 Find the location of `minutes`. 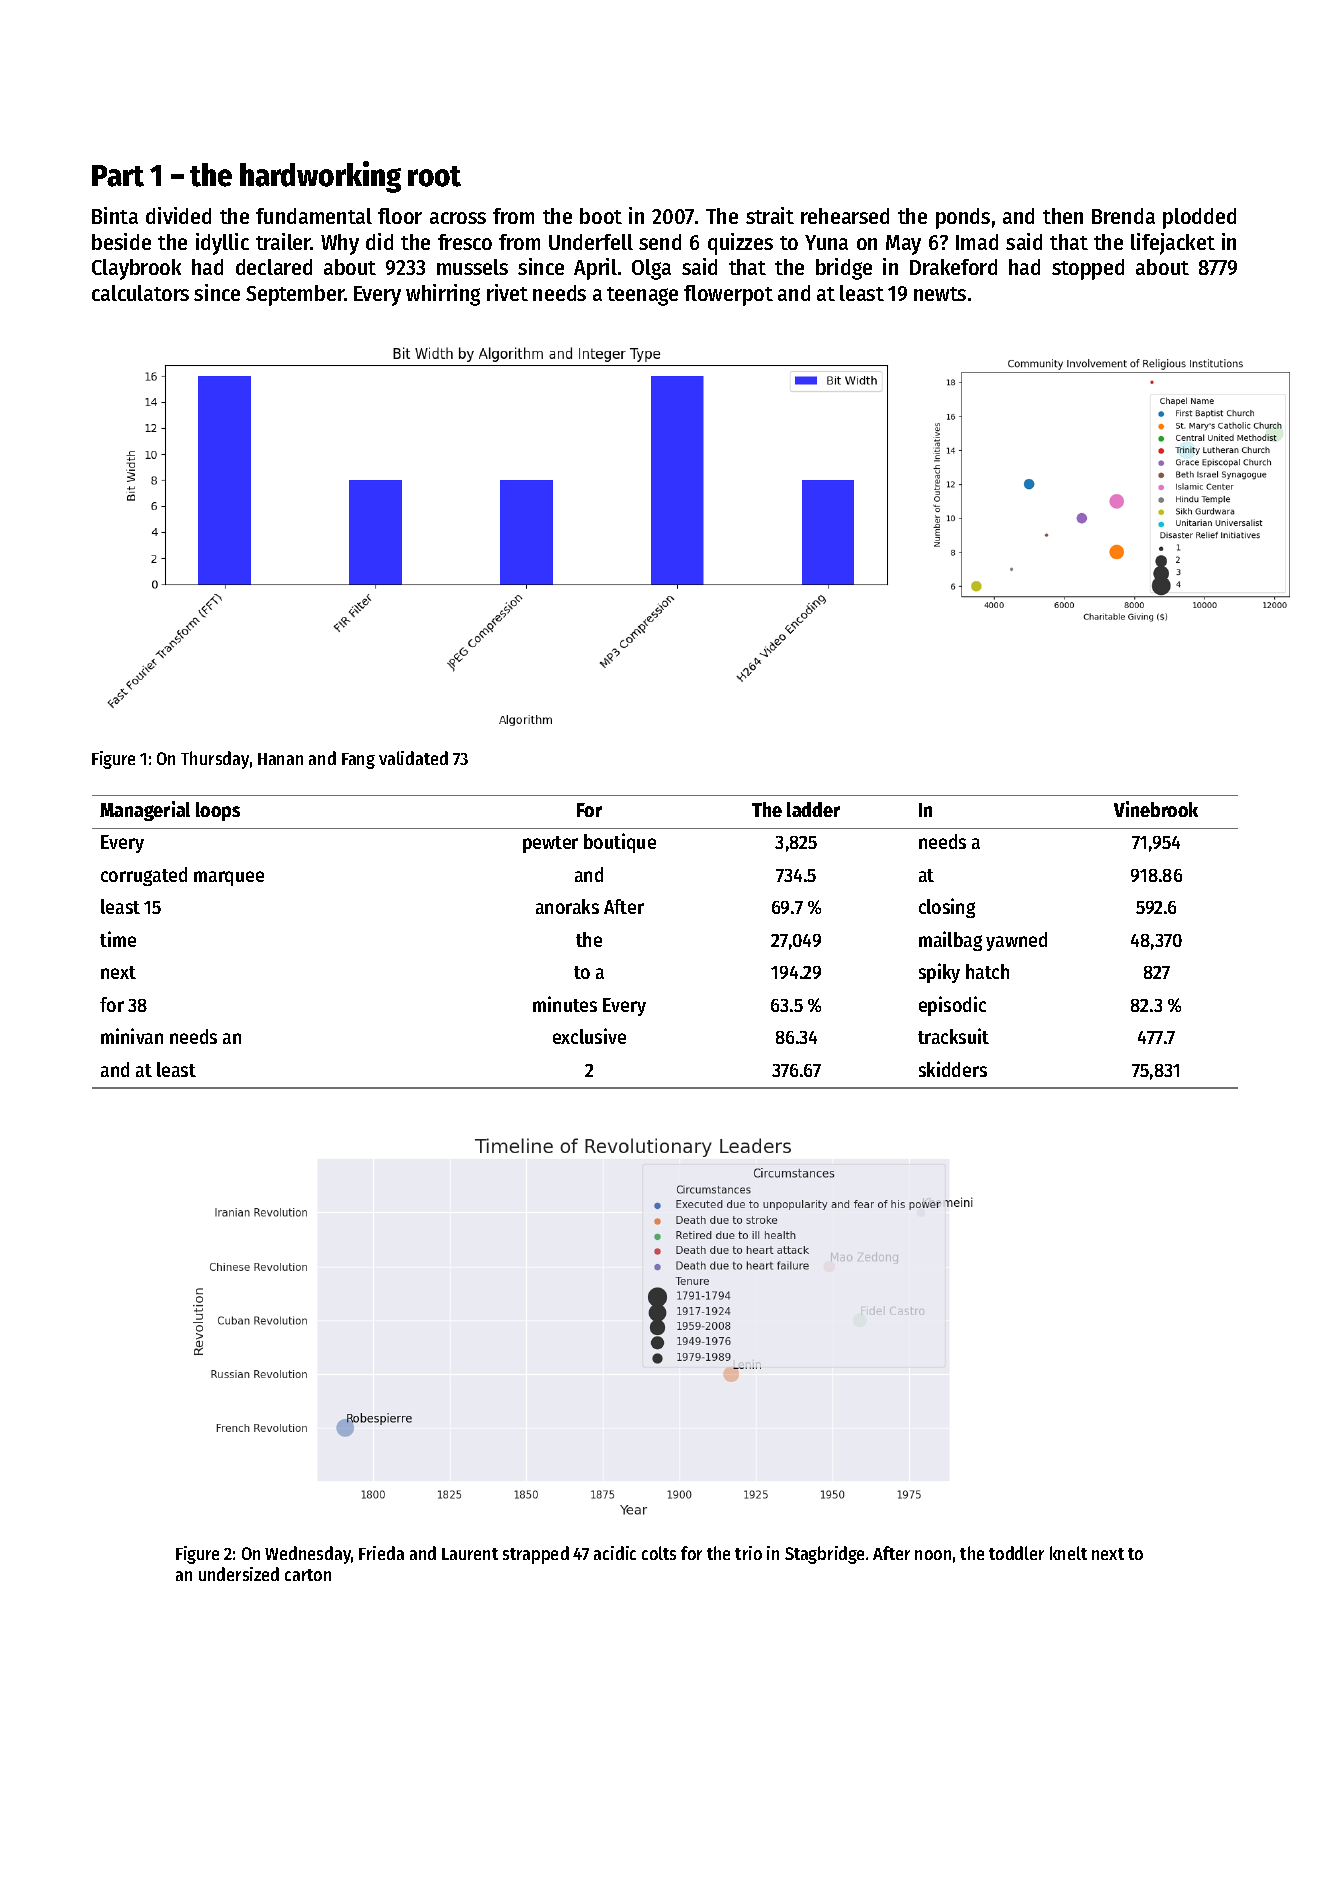

minutes is located at coordinates (565, 1004).
